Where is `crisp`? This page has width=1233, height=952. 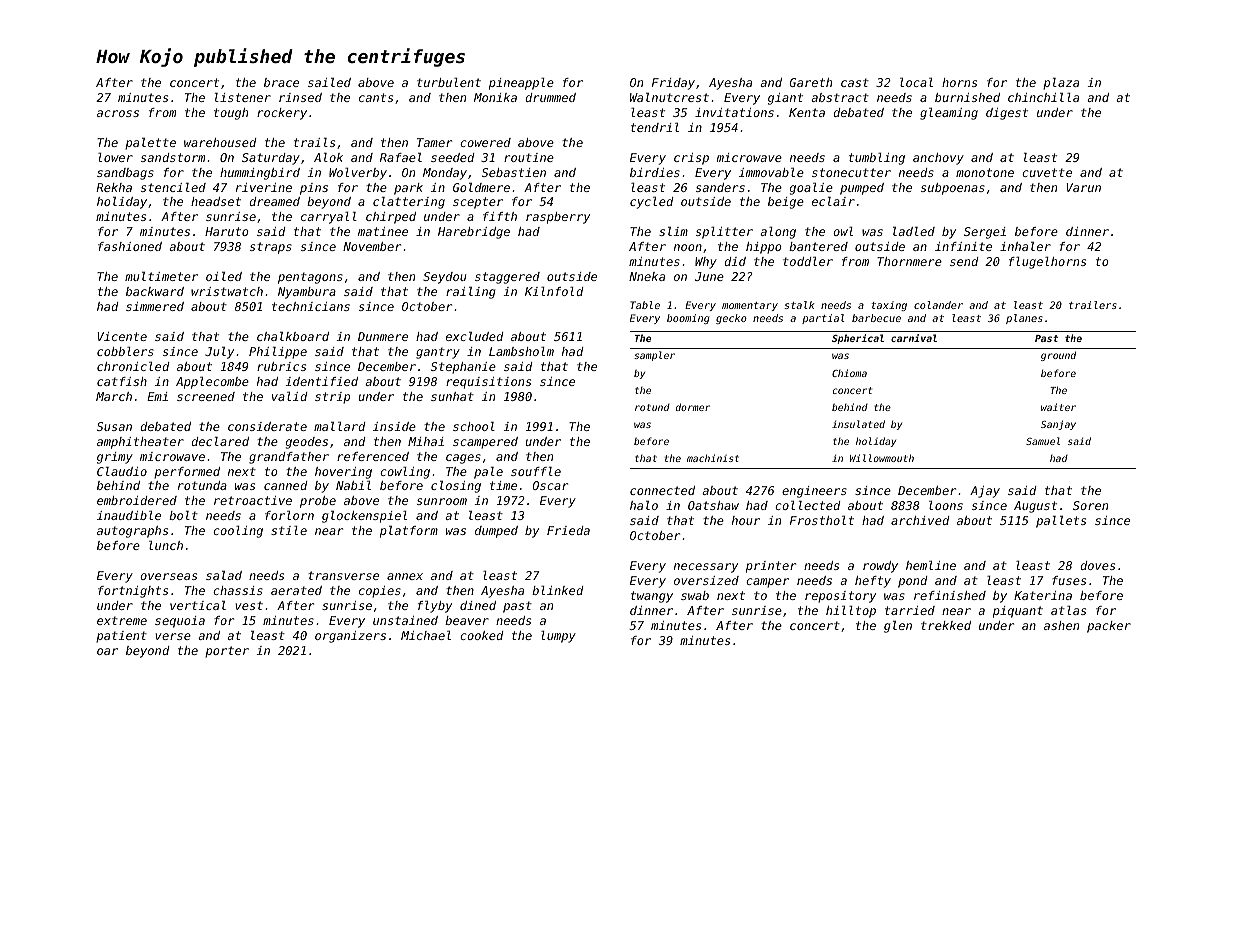
crisp is located at coordinates (691, 159).
